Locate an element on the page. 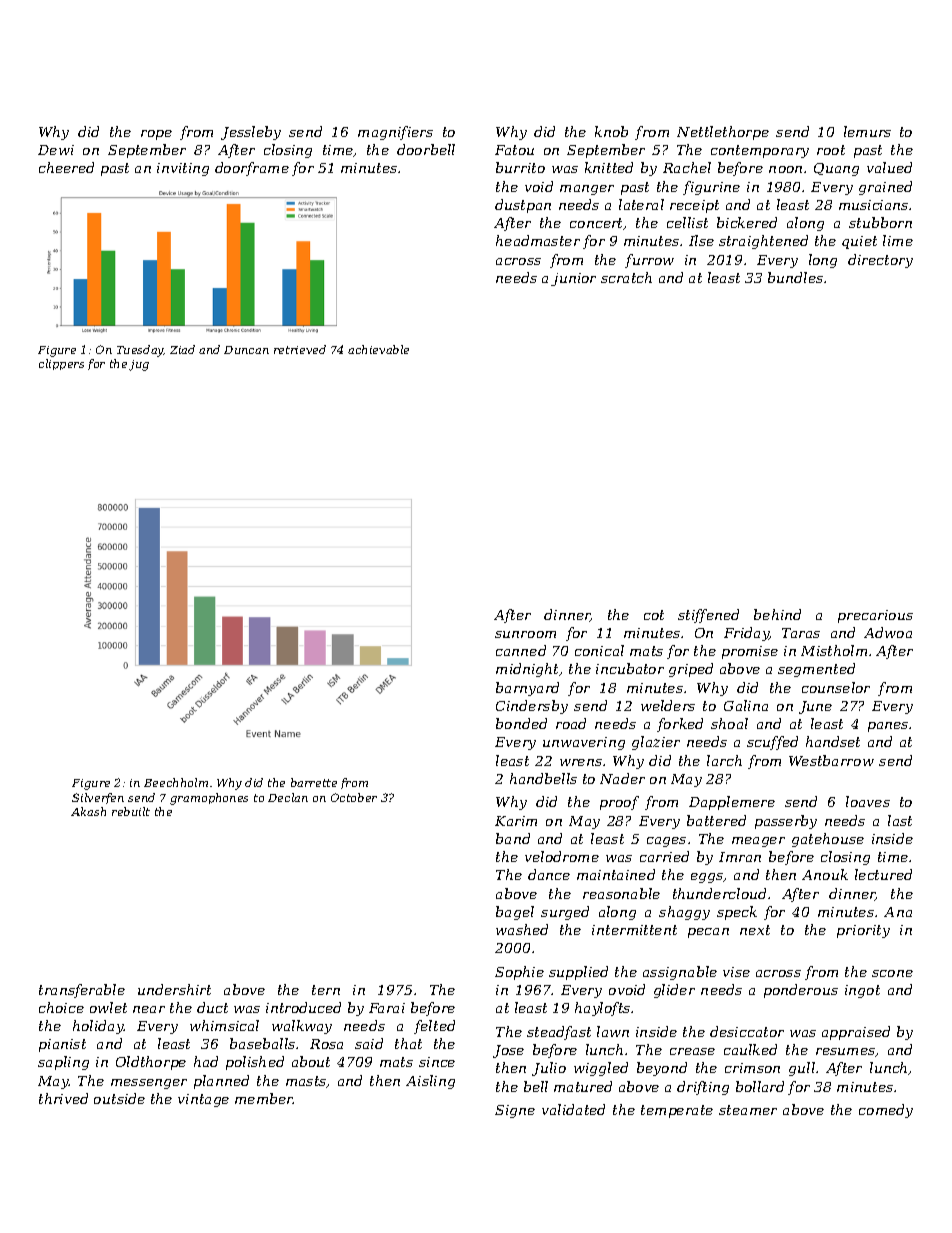  Duncan is located at coordinates (246, 350).
